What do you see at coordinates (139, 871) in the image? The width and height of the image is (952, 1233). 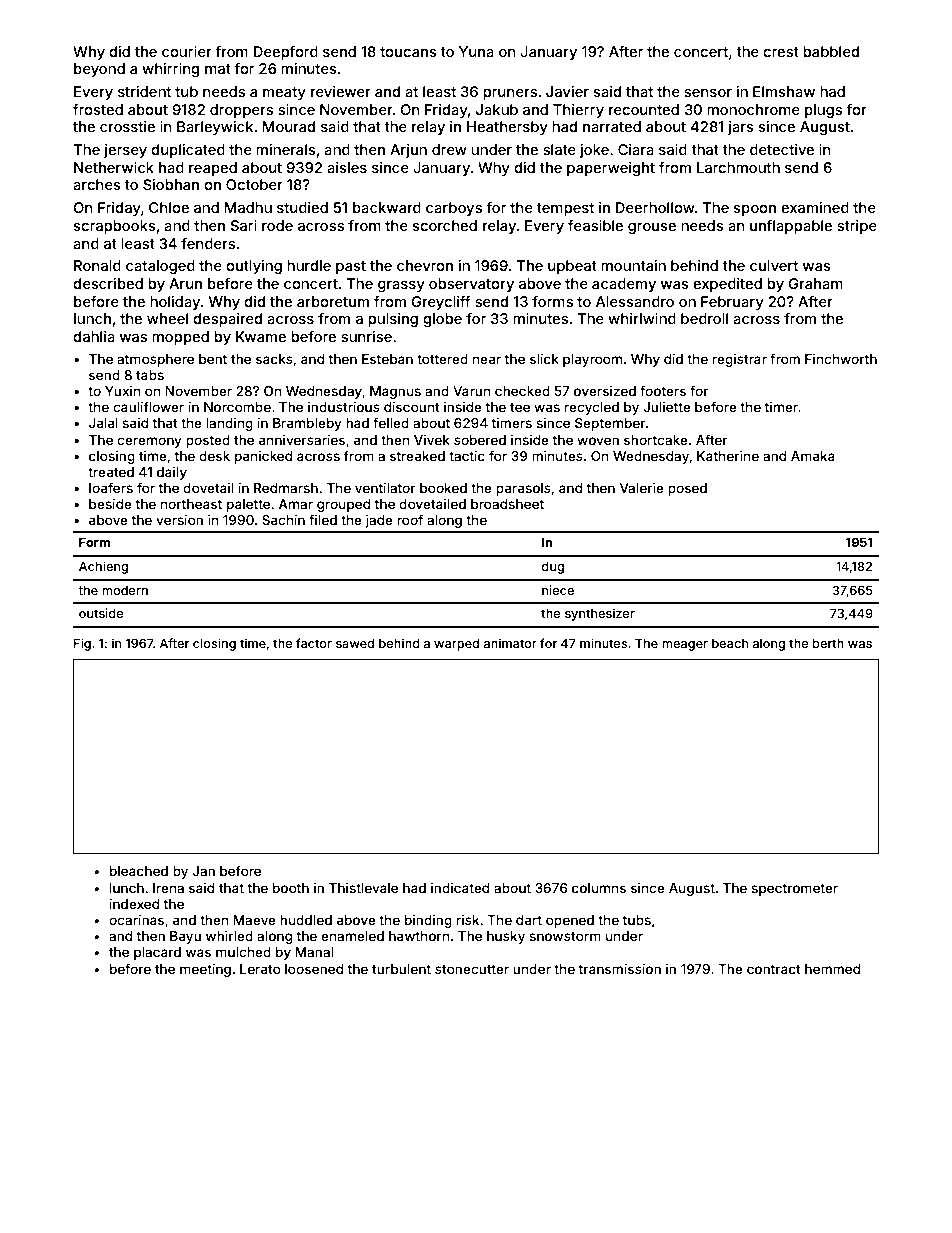 I see `bleached` at bounding box center [139, 871].
